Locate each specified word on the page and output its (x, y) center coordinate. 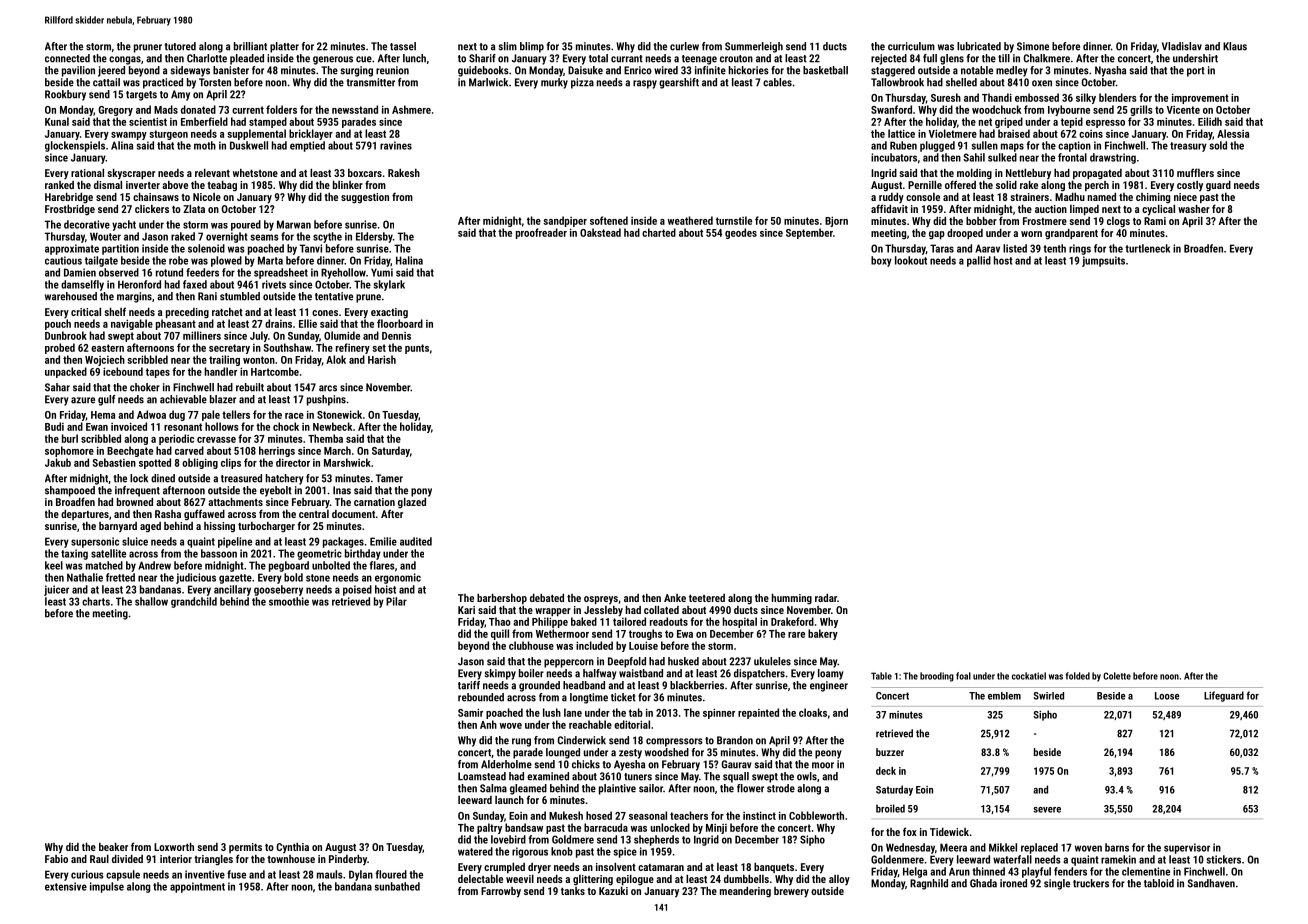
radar (826, 598)
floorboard (400, 323)
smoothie (289, 601)
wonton (259, 360)
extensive (66, 886)
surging (357, 71)
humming (792, 599)
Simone (1033, 46)
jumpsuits (1103, 261)
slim (508, 46)
